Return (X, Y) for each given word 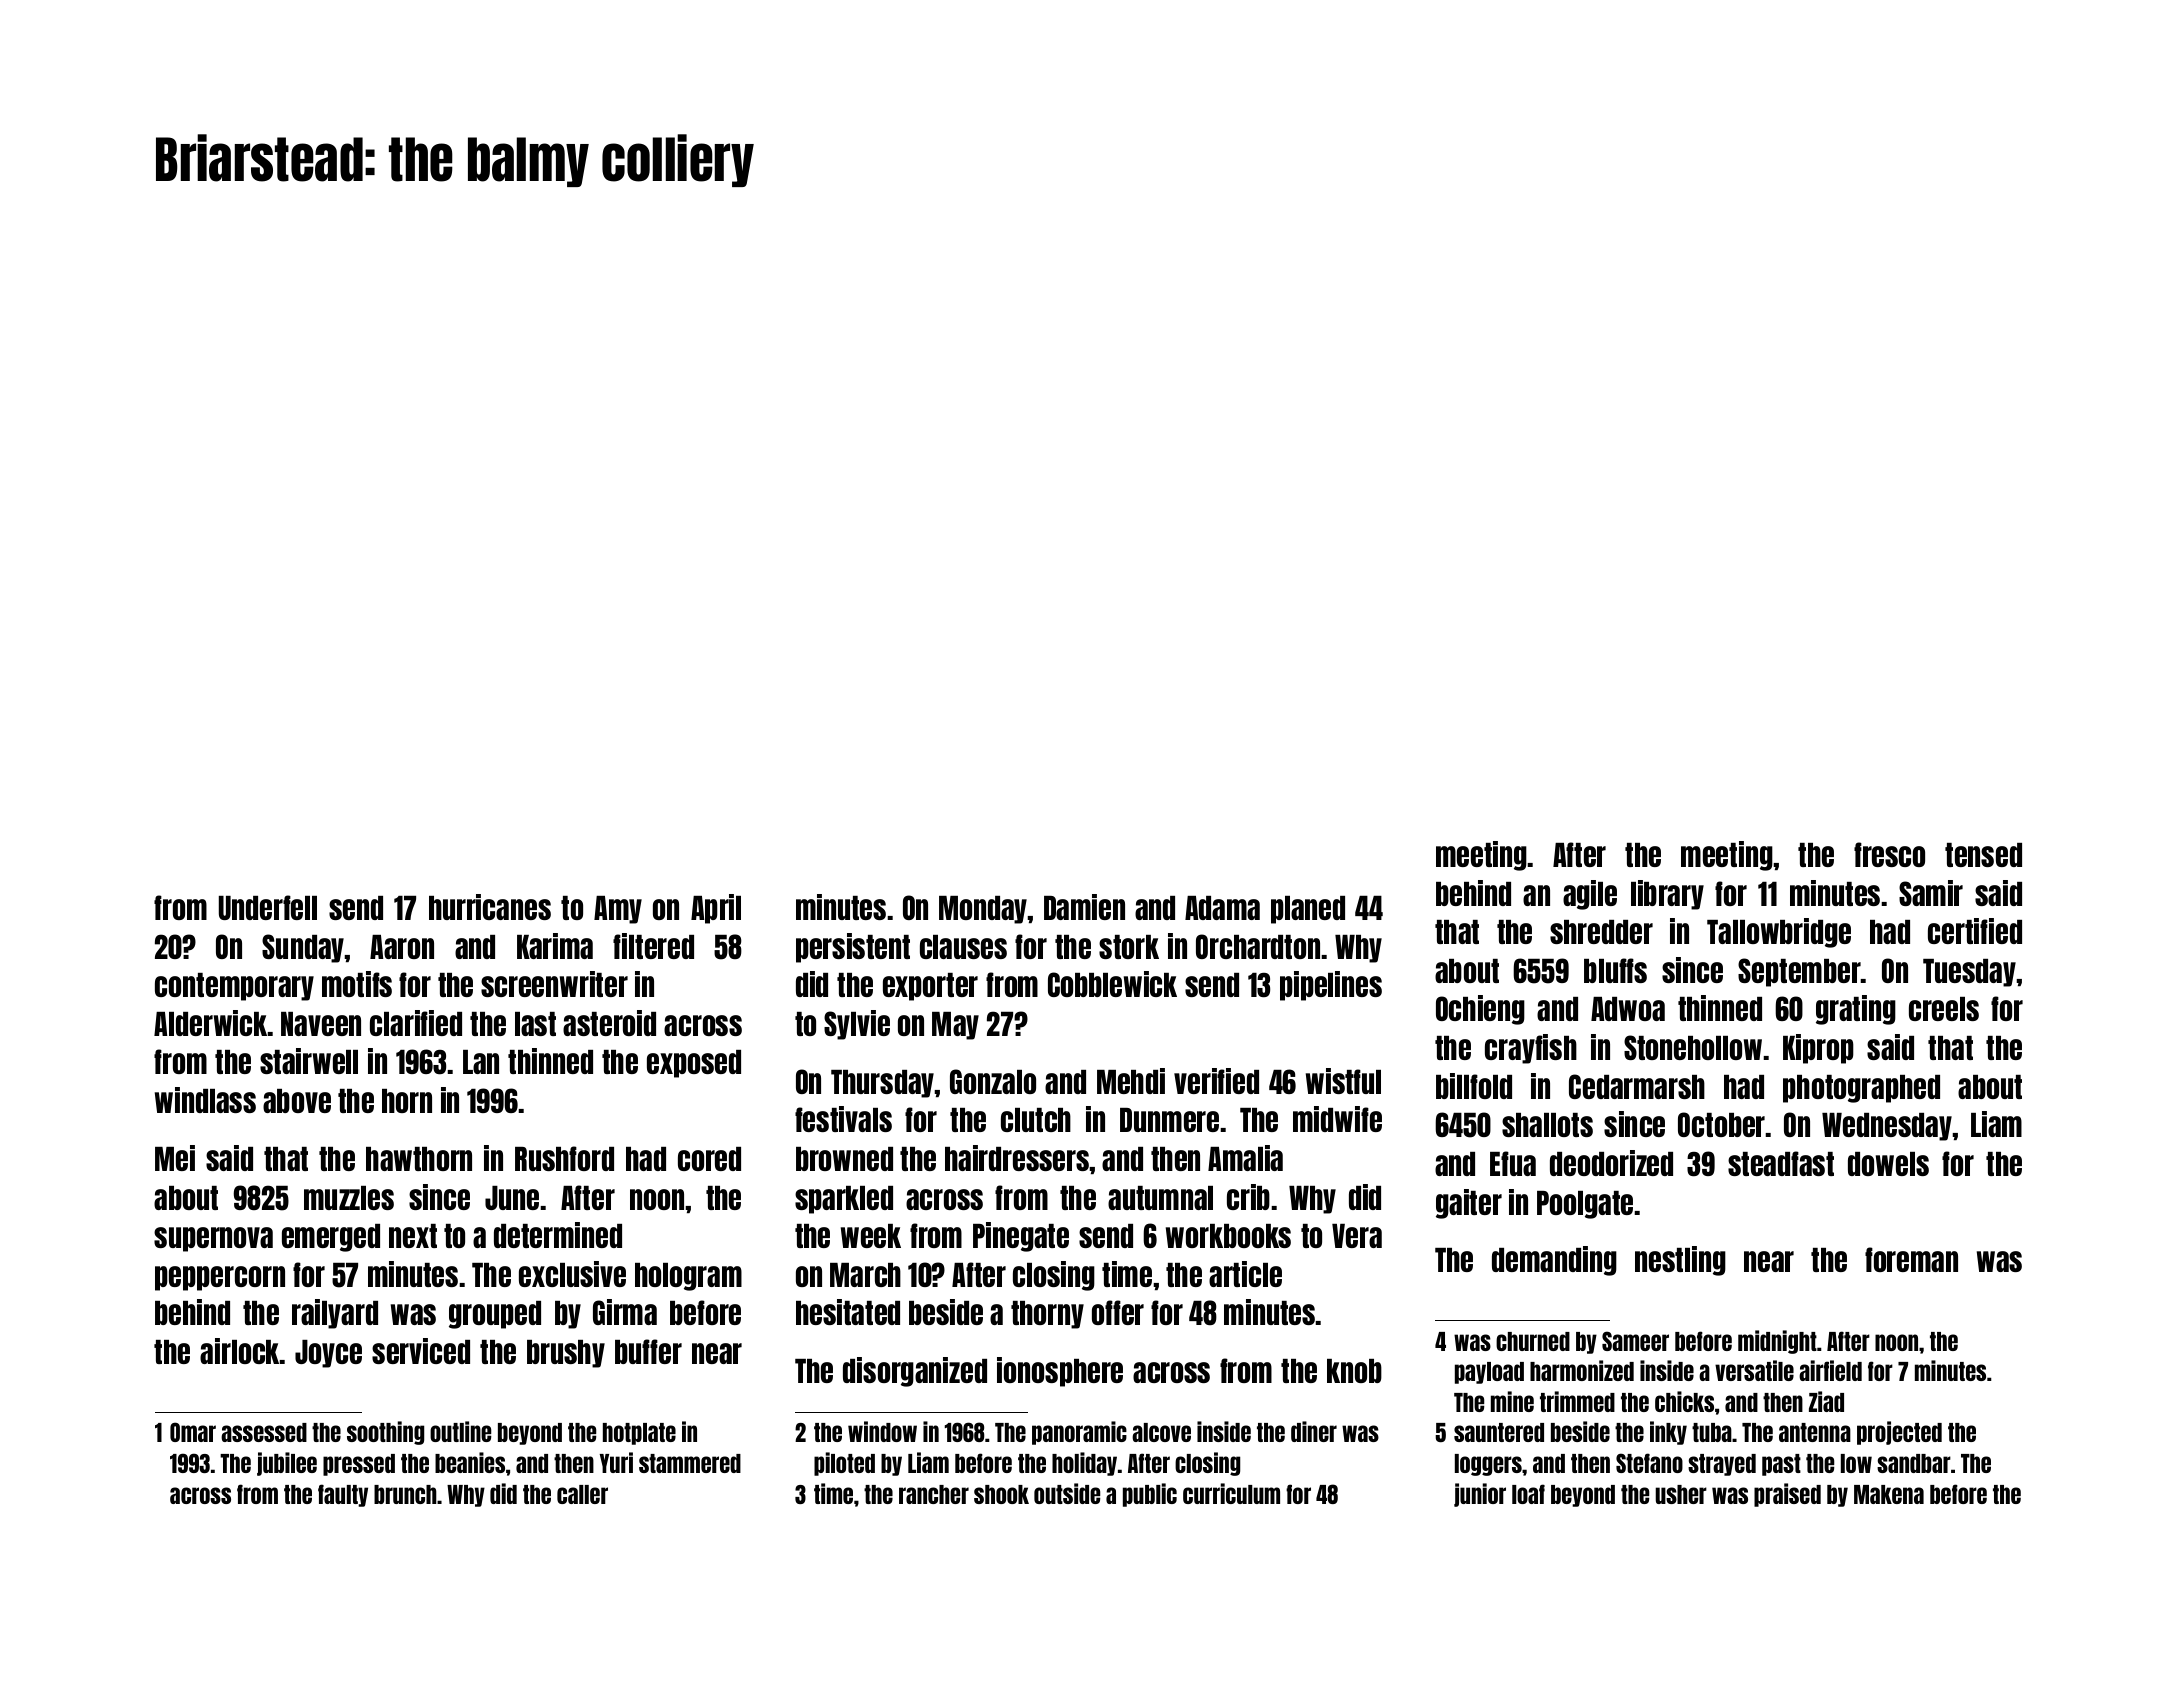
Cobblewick (1112, 984)
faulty (343, 1495)
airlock (240, 1351)
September (1799, 972)
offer (1118, 1312)
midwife (1337, 1119)
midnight (1777, 1342)
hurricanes (490, 907)
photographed (1861, 1089)
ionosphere (1060, 1372)
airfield (1830, 1370)
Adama (1222, 908)
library (1667, 895)
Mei (175, 1158)
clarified (416, 1023)
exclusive (572, 1274)
